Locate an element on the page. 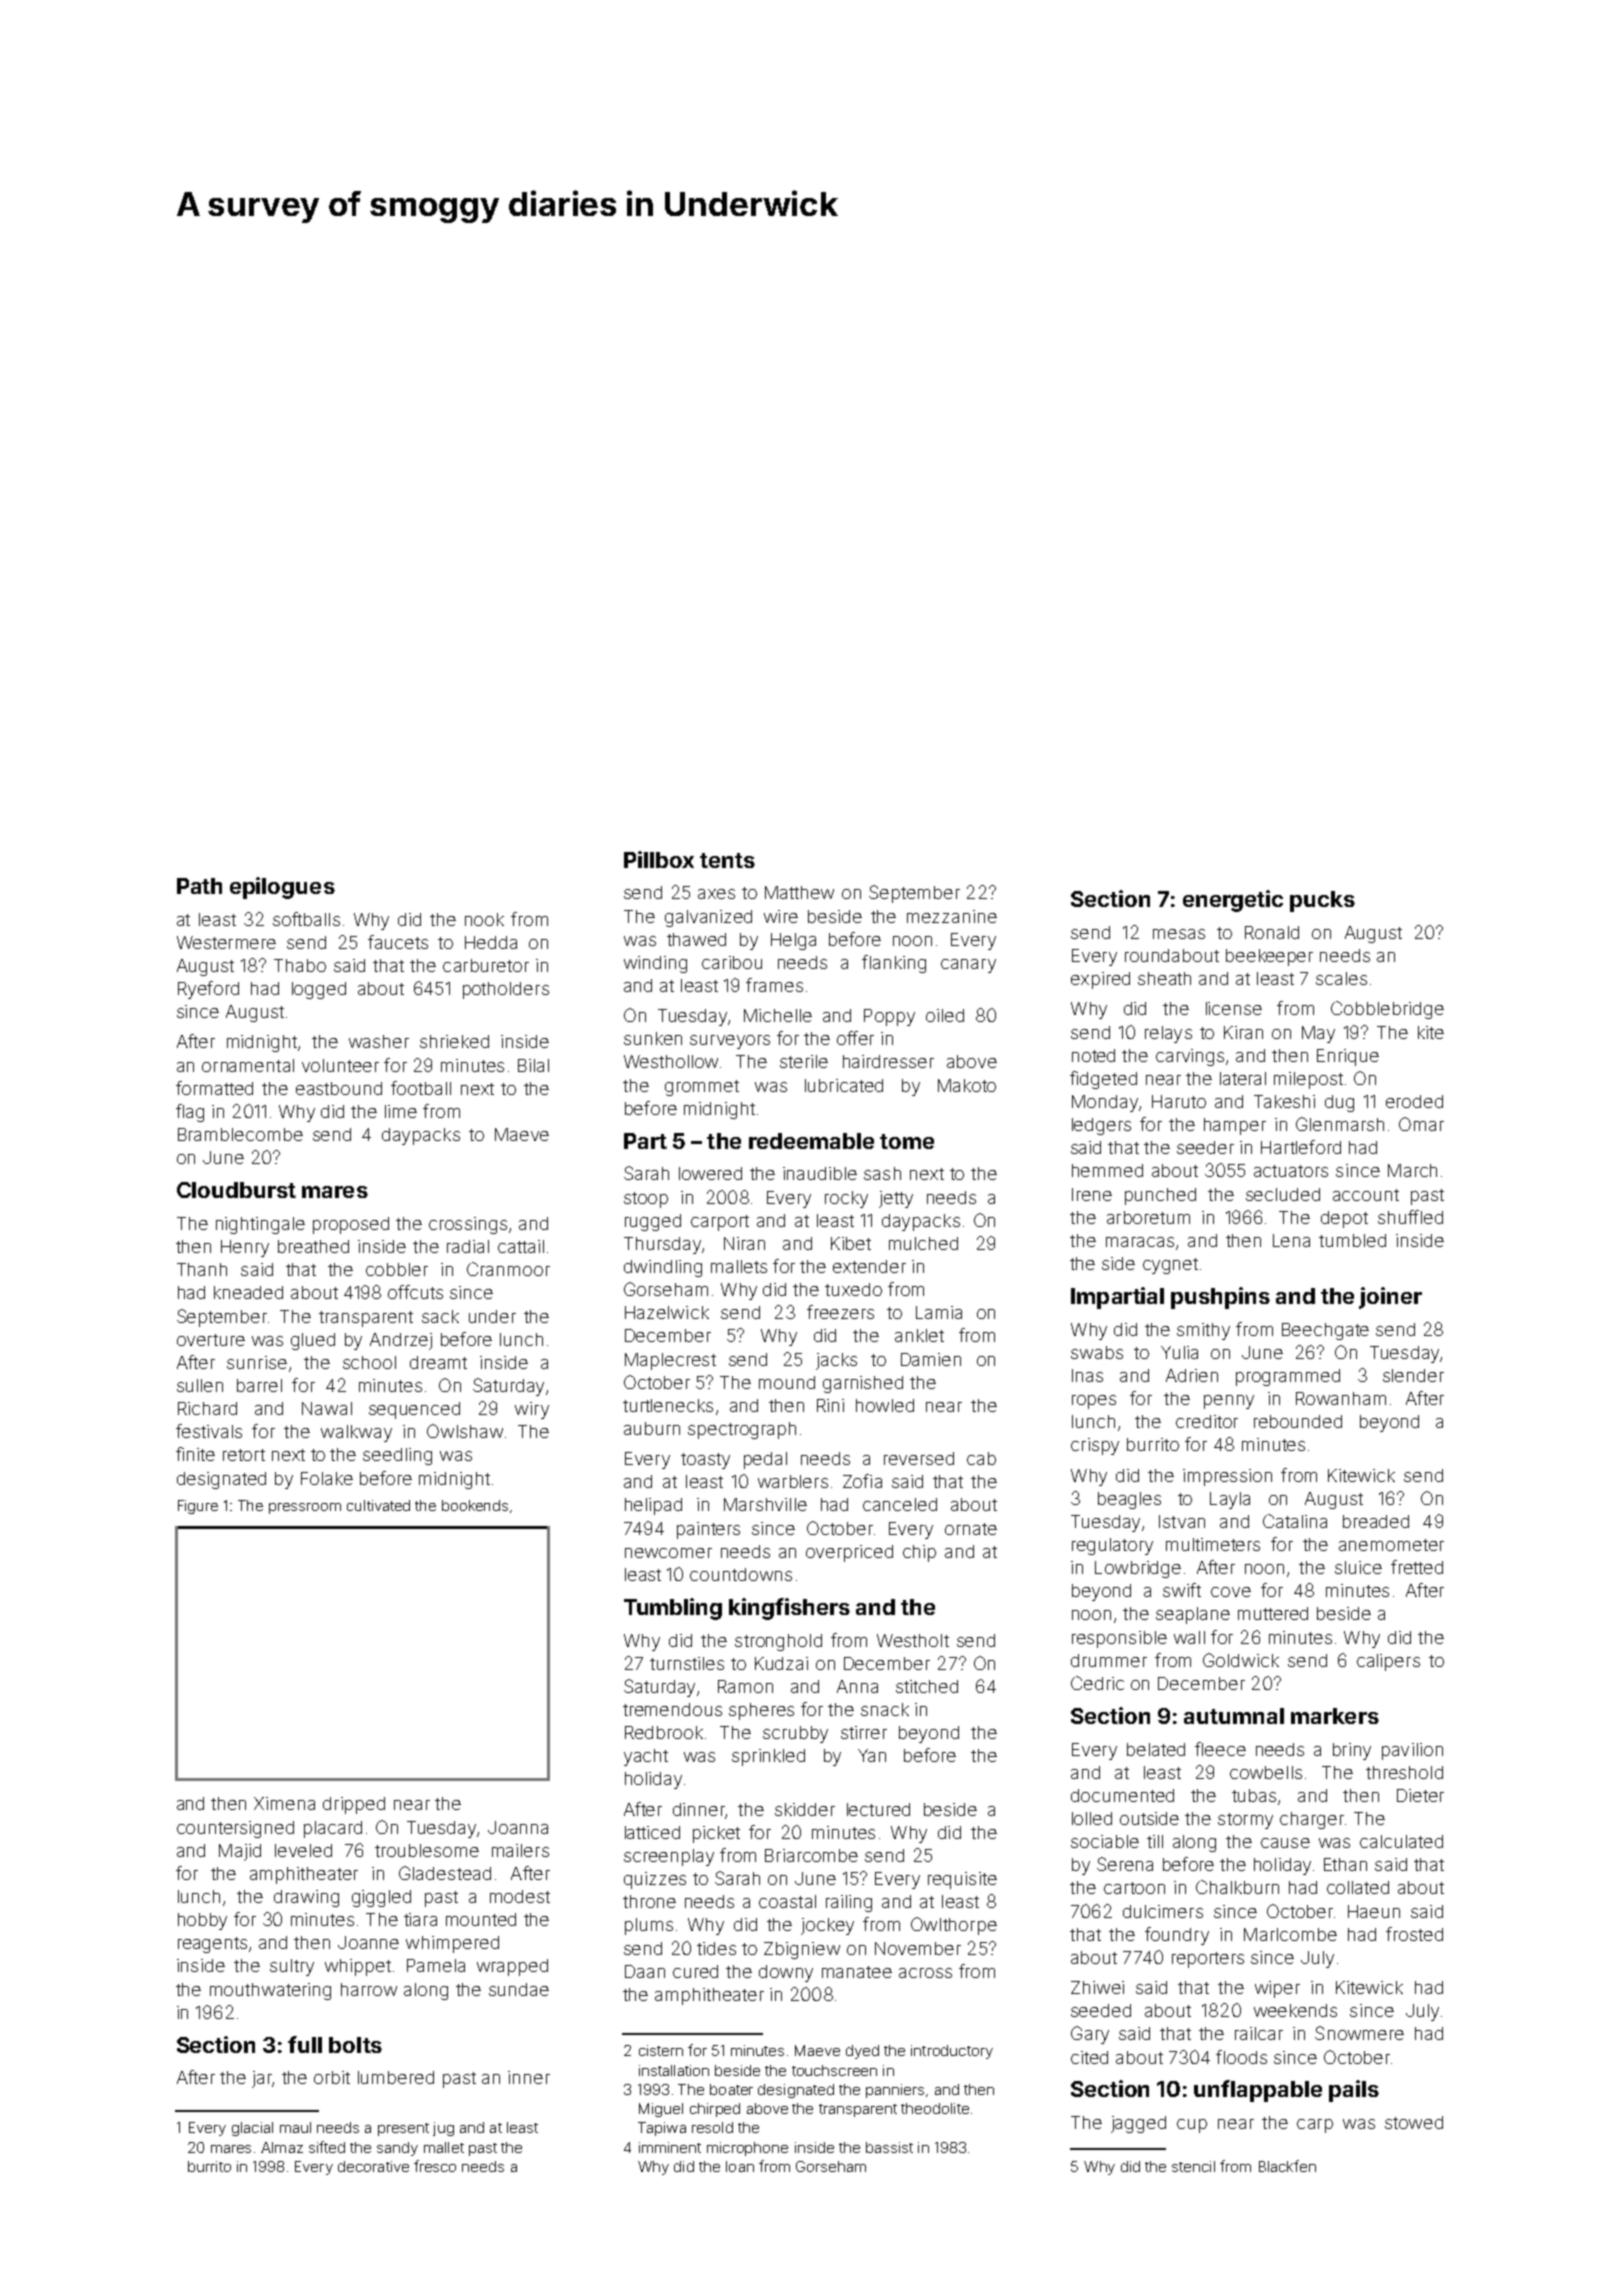 The height and width of the document is (2292, 1620). fretted is located at coordinates (1417, 1567).
